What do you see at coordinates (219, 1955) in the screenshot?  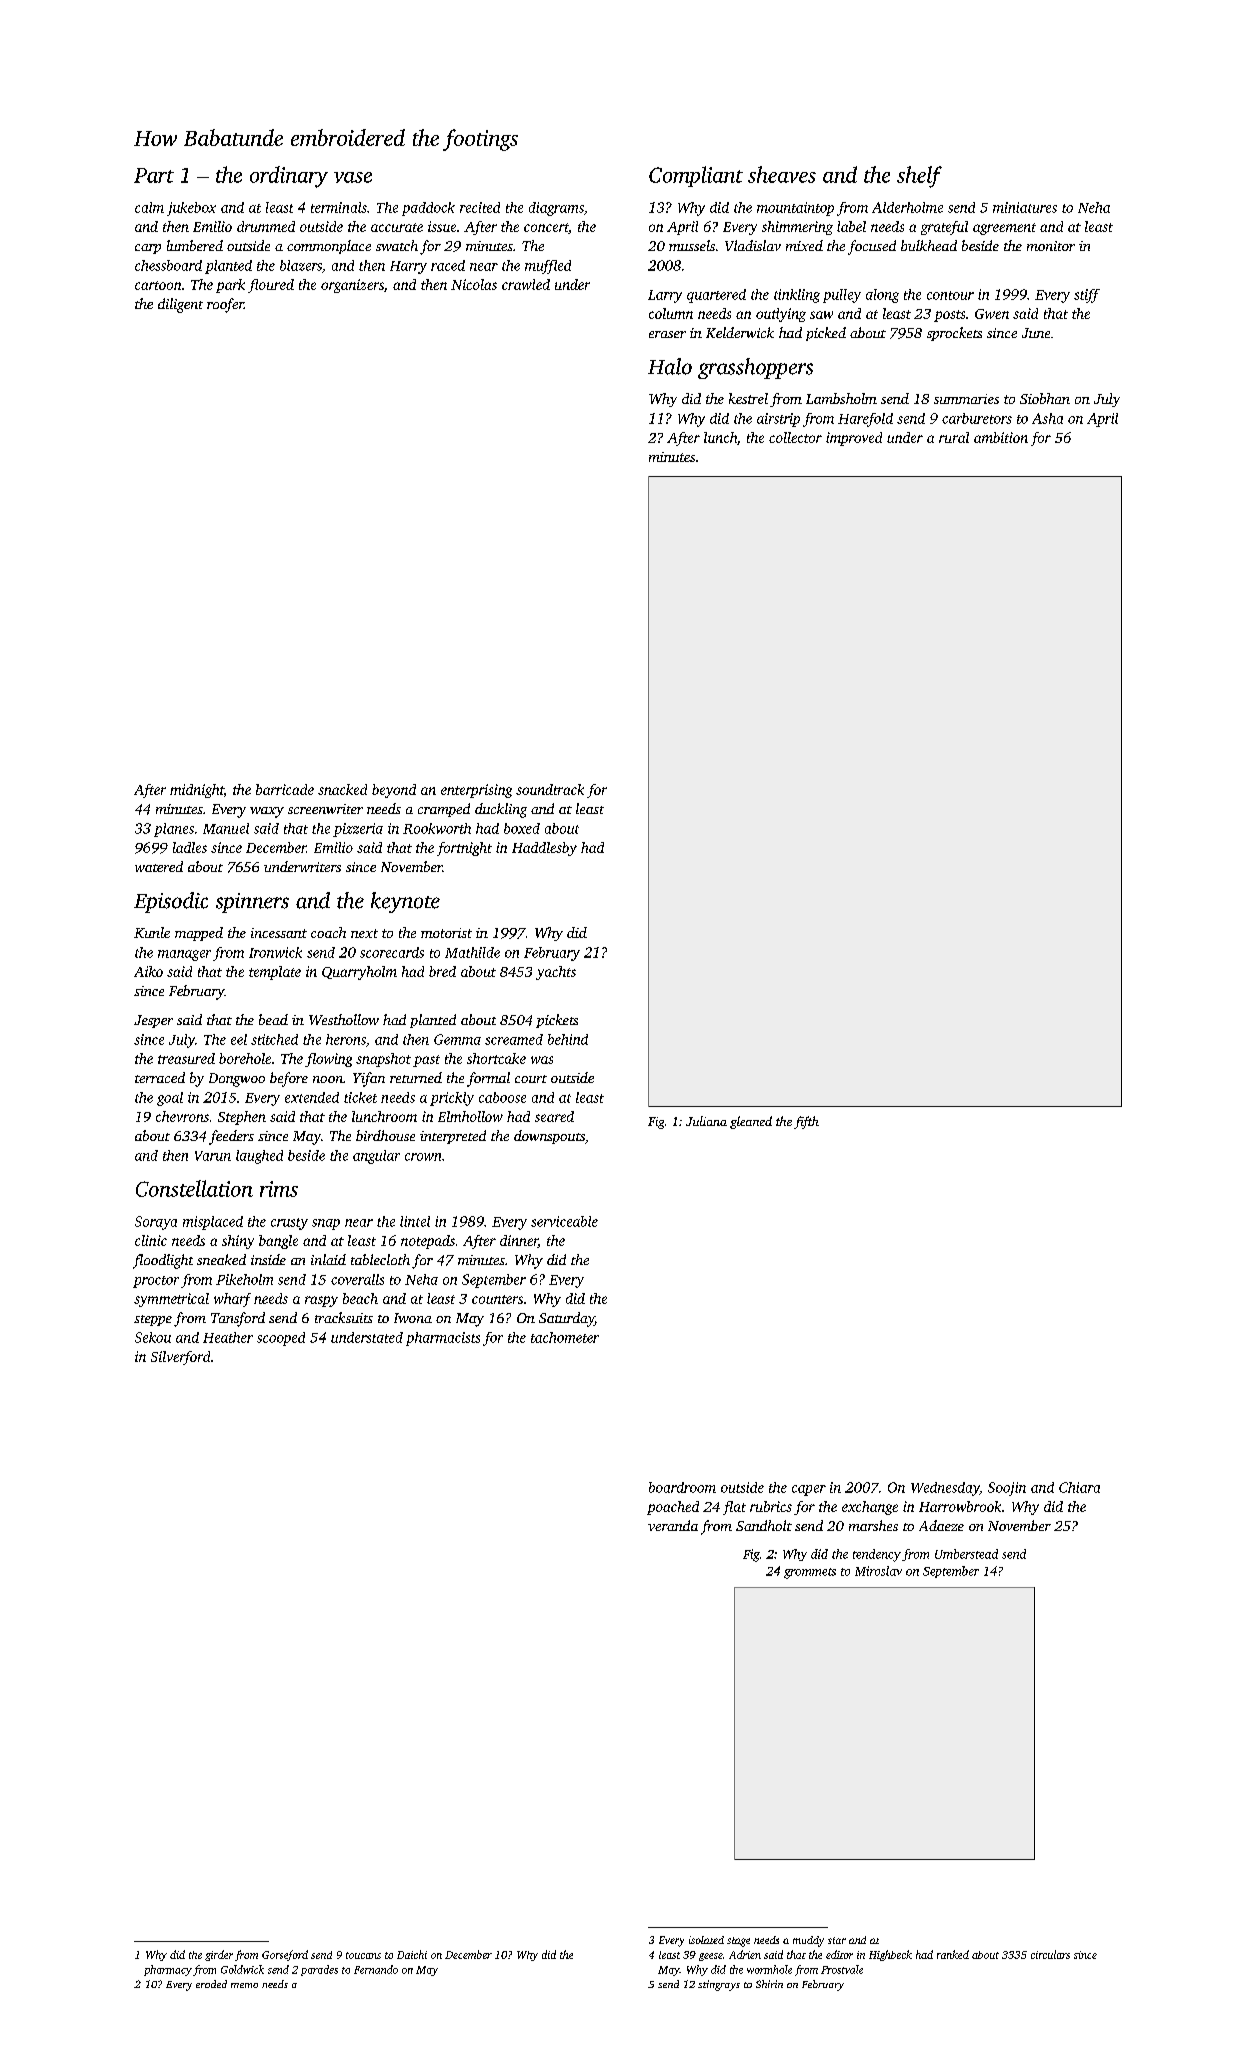 I see `girder` at bounding box center [219, 1955].
